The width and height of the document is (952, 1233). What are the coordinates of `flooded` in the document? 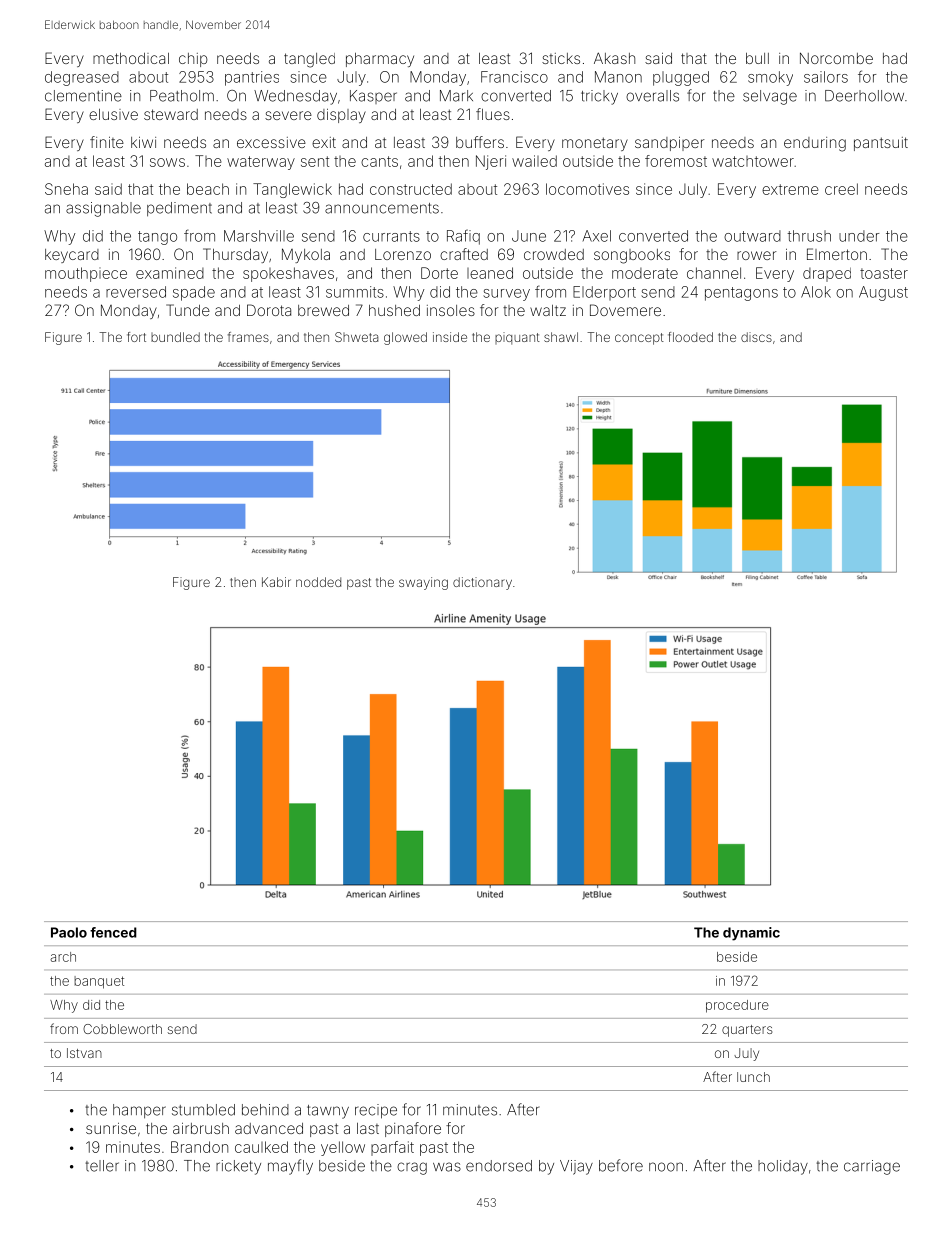 It's located at (690, 337).
